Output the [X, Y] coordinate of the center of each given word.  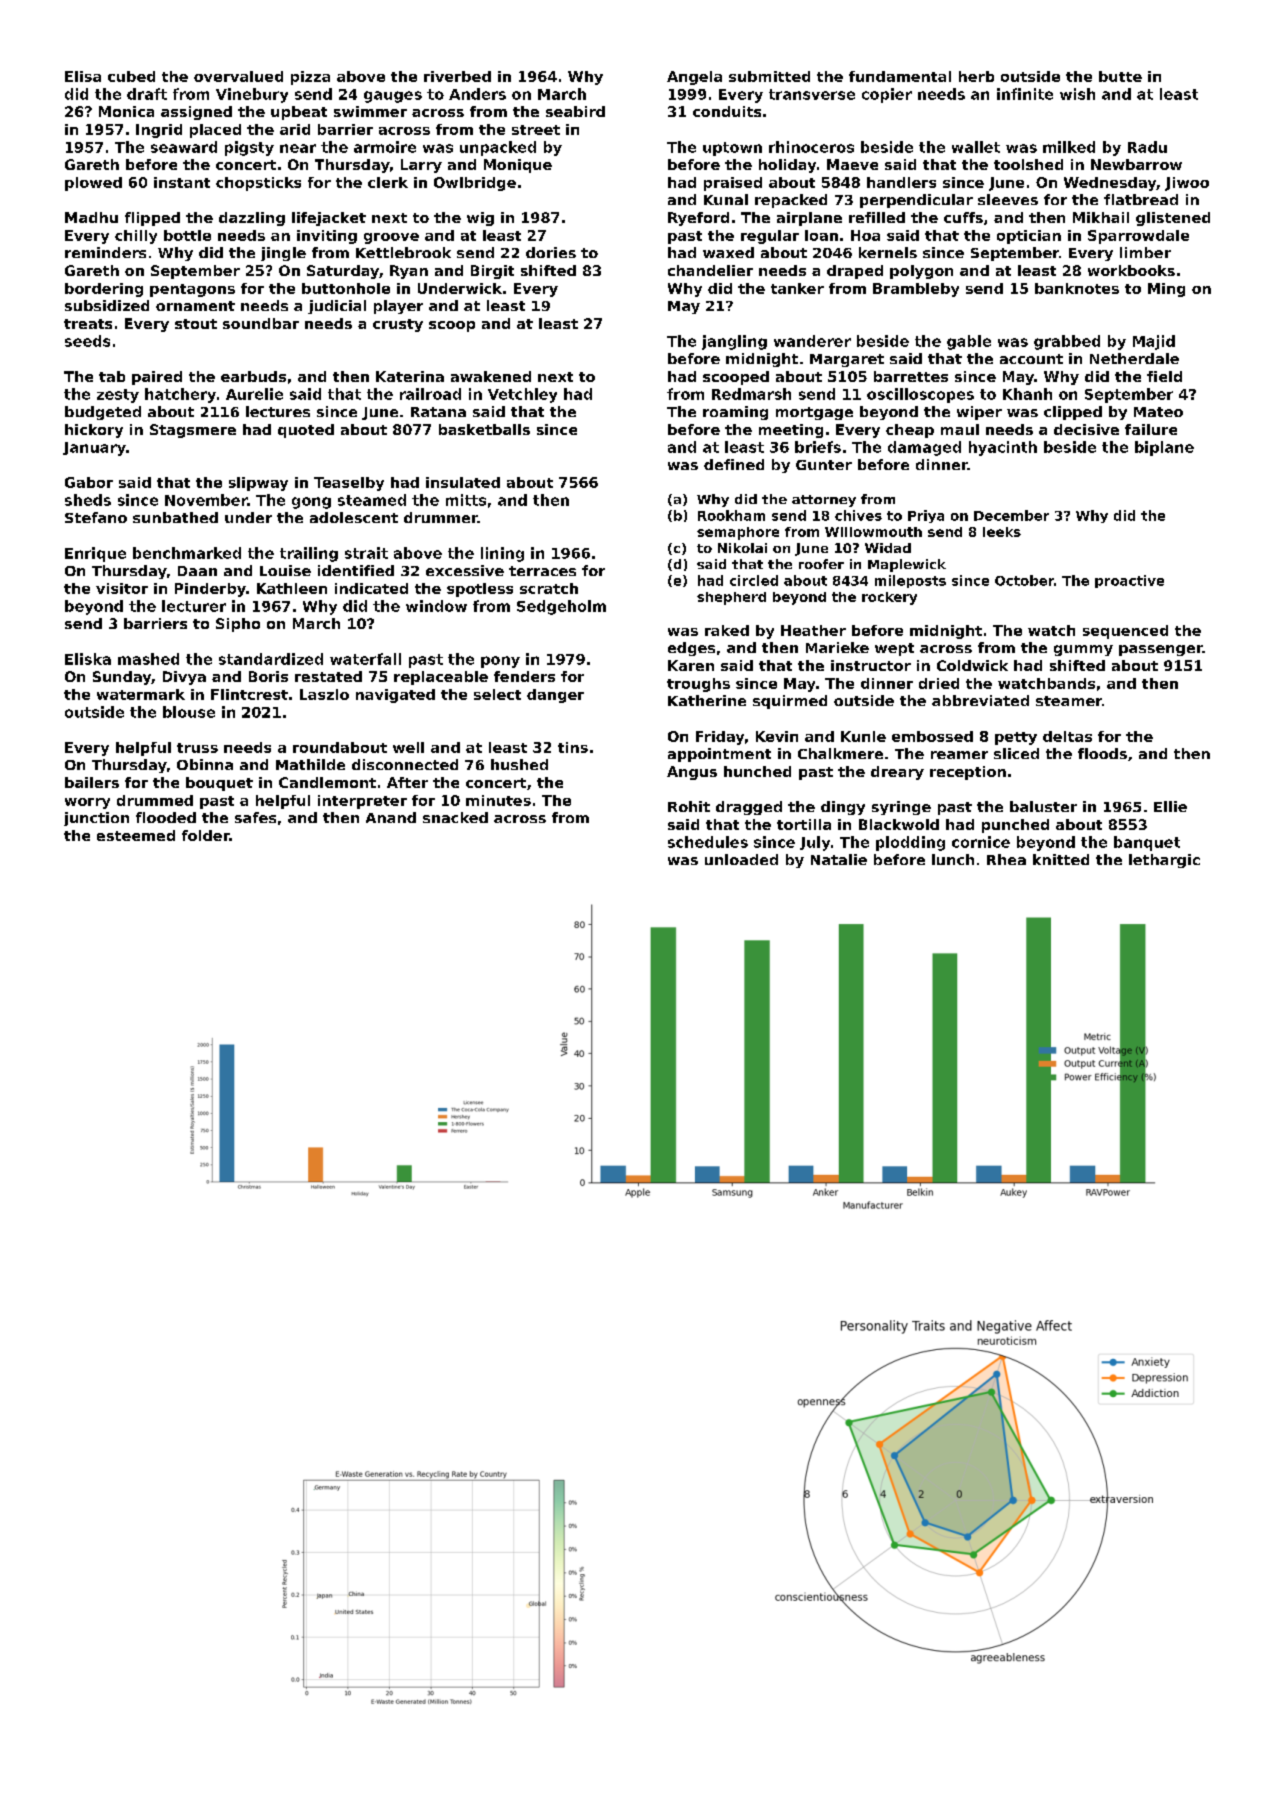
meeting [791, 431]
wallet [976, 147]
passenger [1161, 650]
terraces [542, 571]
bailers [92, 782]
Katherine [707, 700]
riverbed [457, 76]
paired [157, 378]
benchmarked [187, 553]
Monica [126, 111]
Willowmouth [873, 532]
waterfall [365, 659]
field [1164, 376]
